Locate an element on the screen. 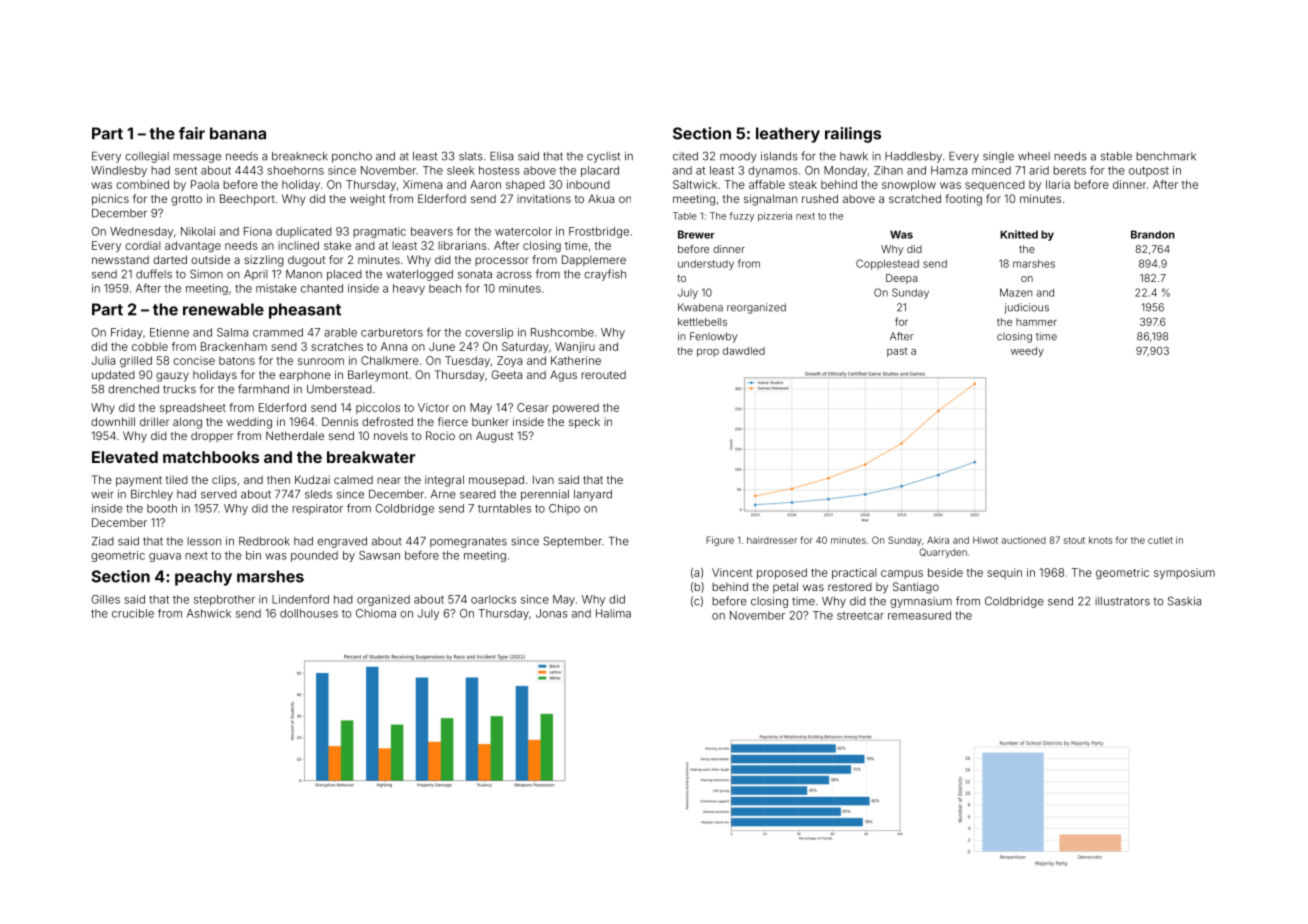 This screenshot has width=1308, height=924. footing is located at coordinates (964, 200).
